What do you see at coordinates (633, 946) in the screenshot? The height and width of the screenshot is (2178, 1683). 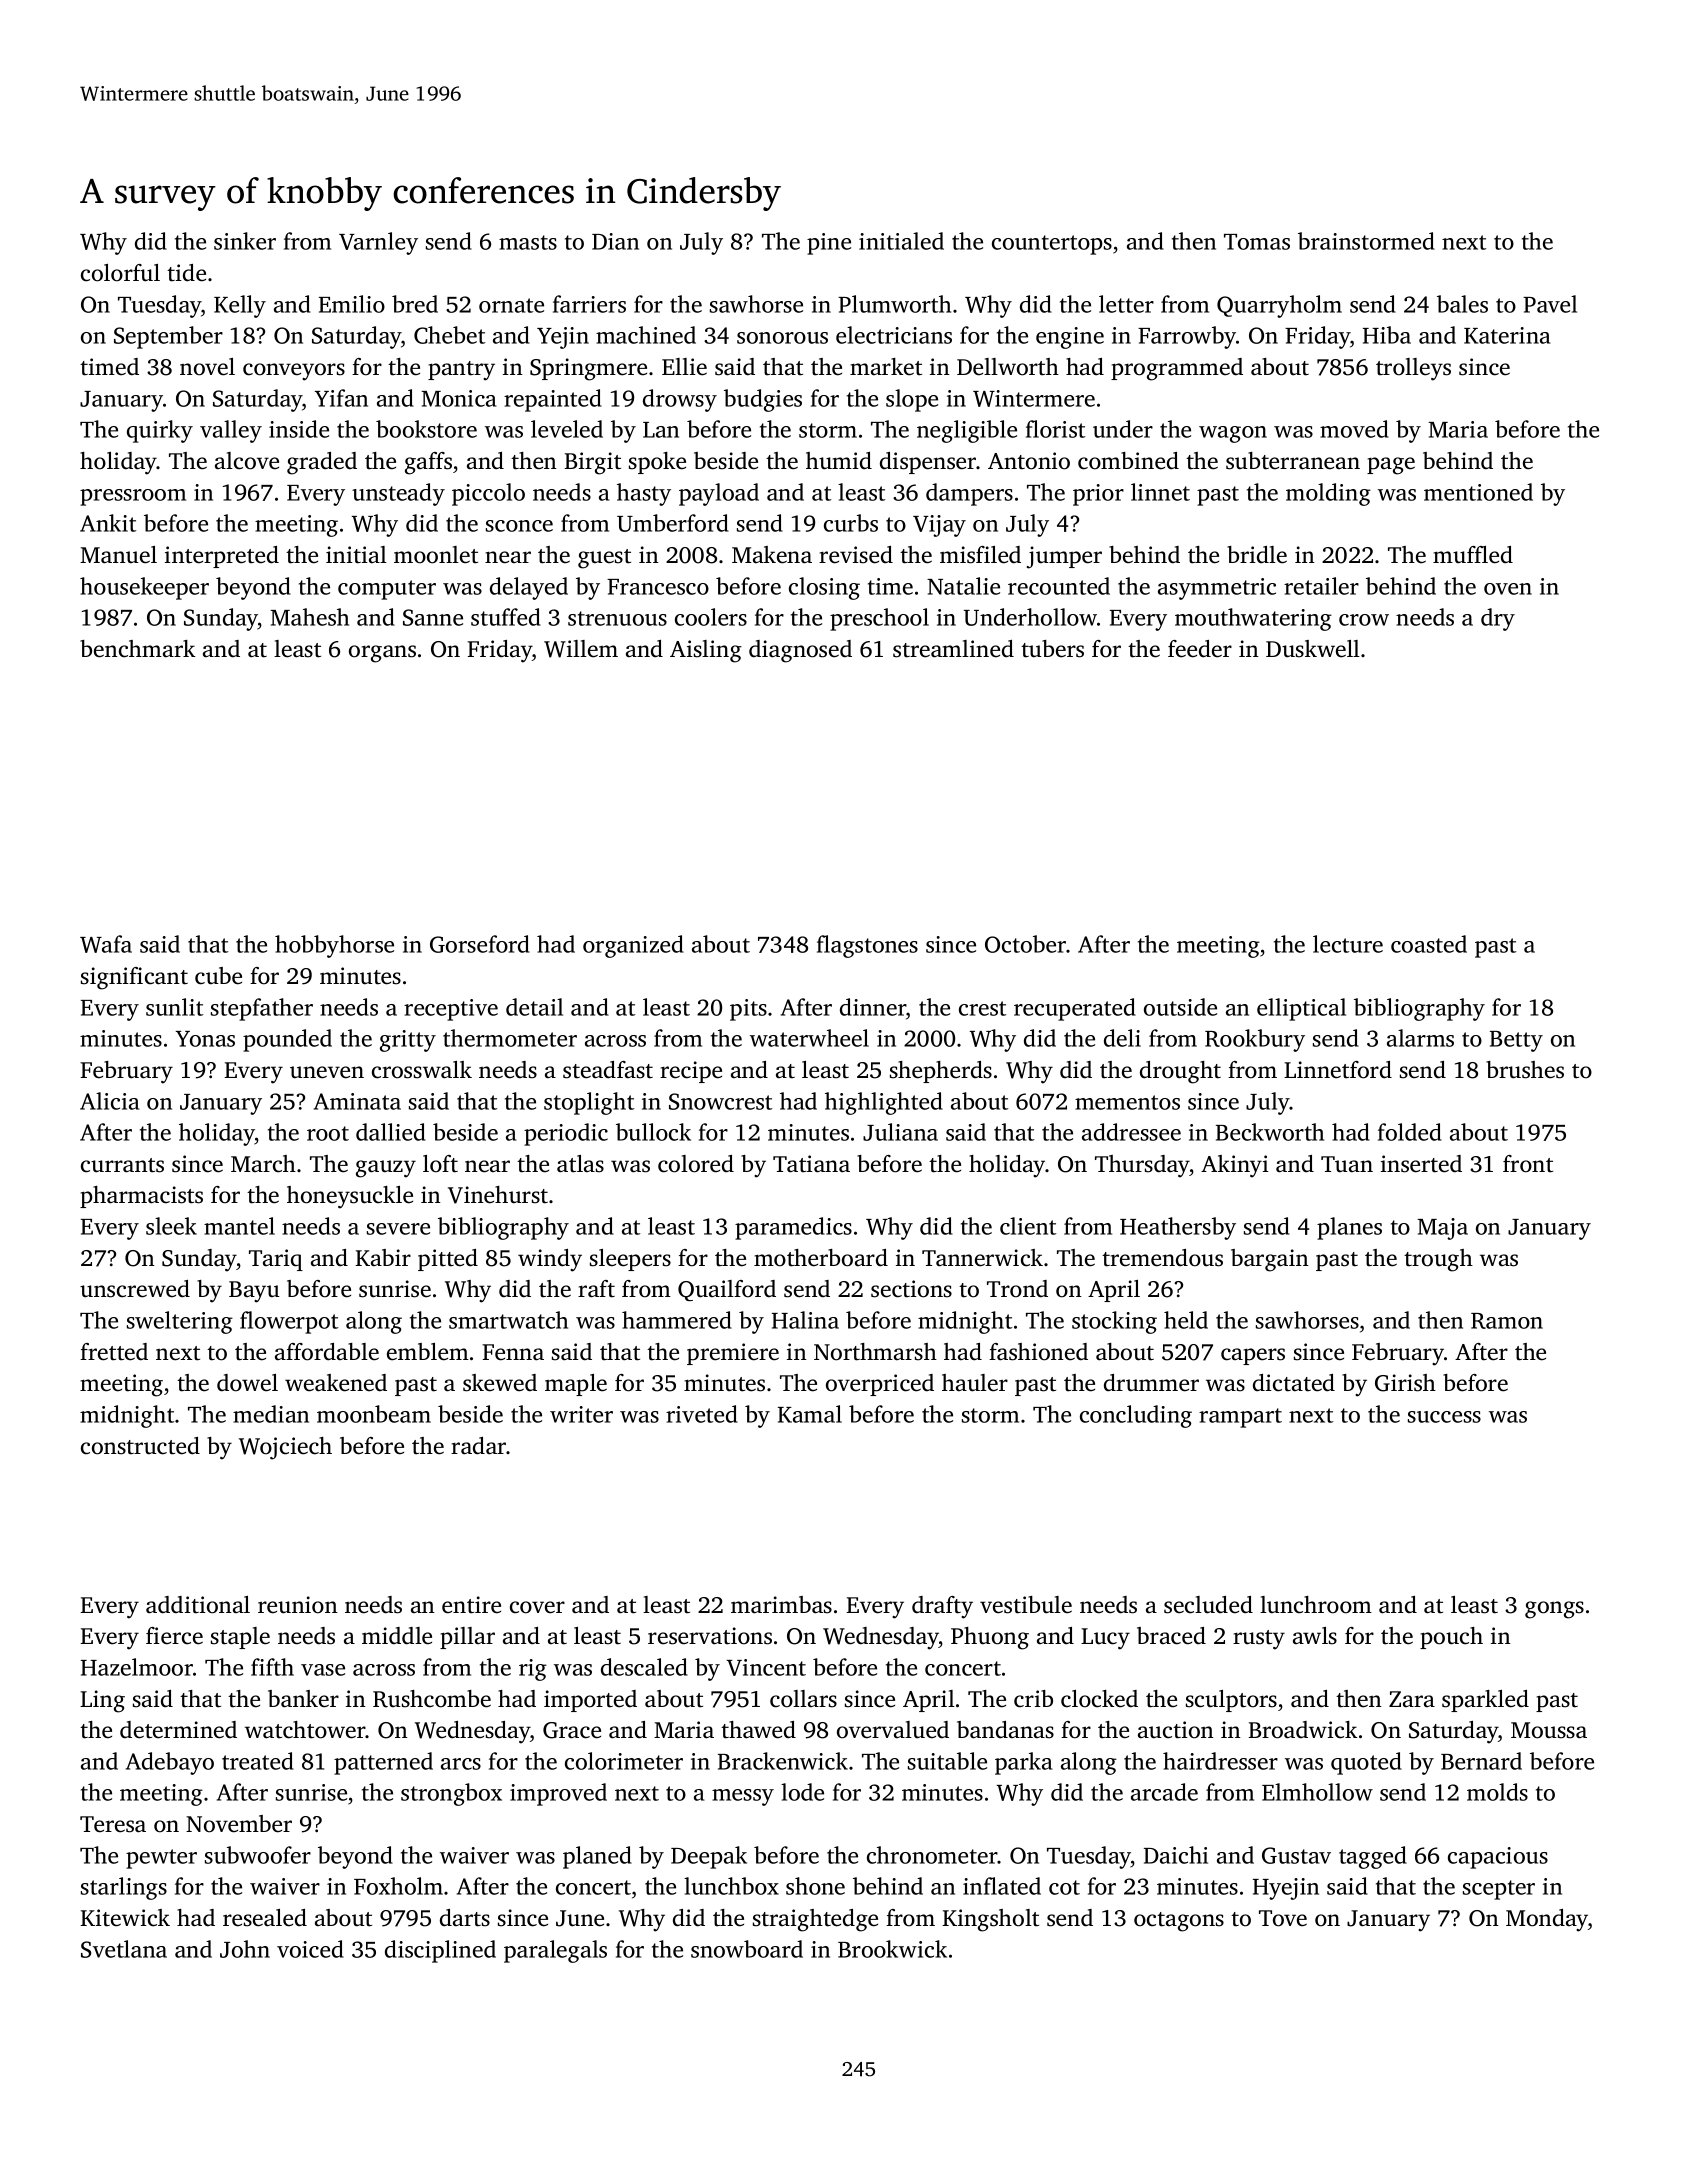 I see `organized` at bounding box center [633, 946].
